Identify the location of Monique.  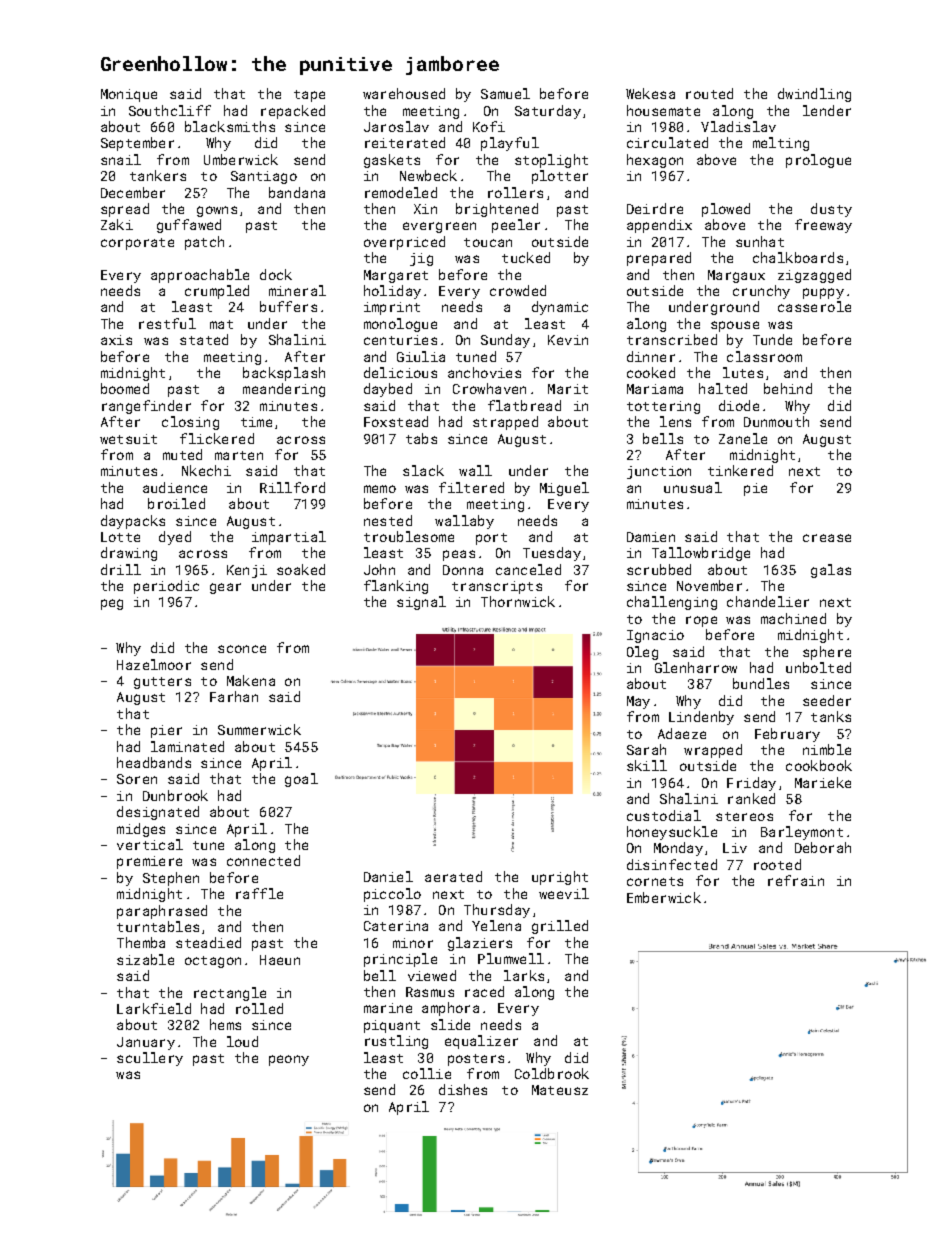
(129, 95).
